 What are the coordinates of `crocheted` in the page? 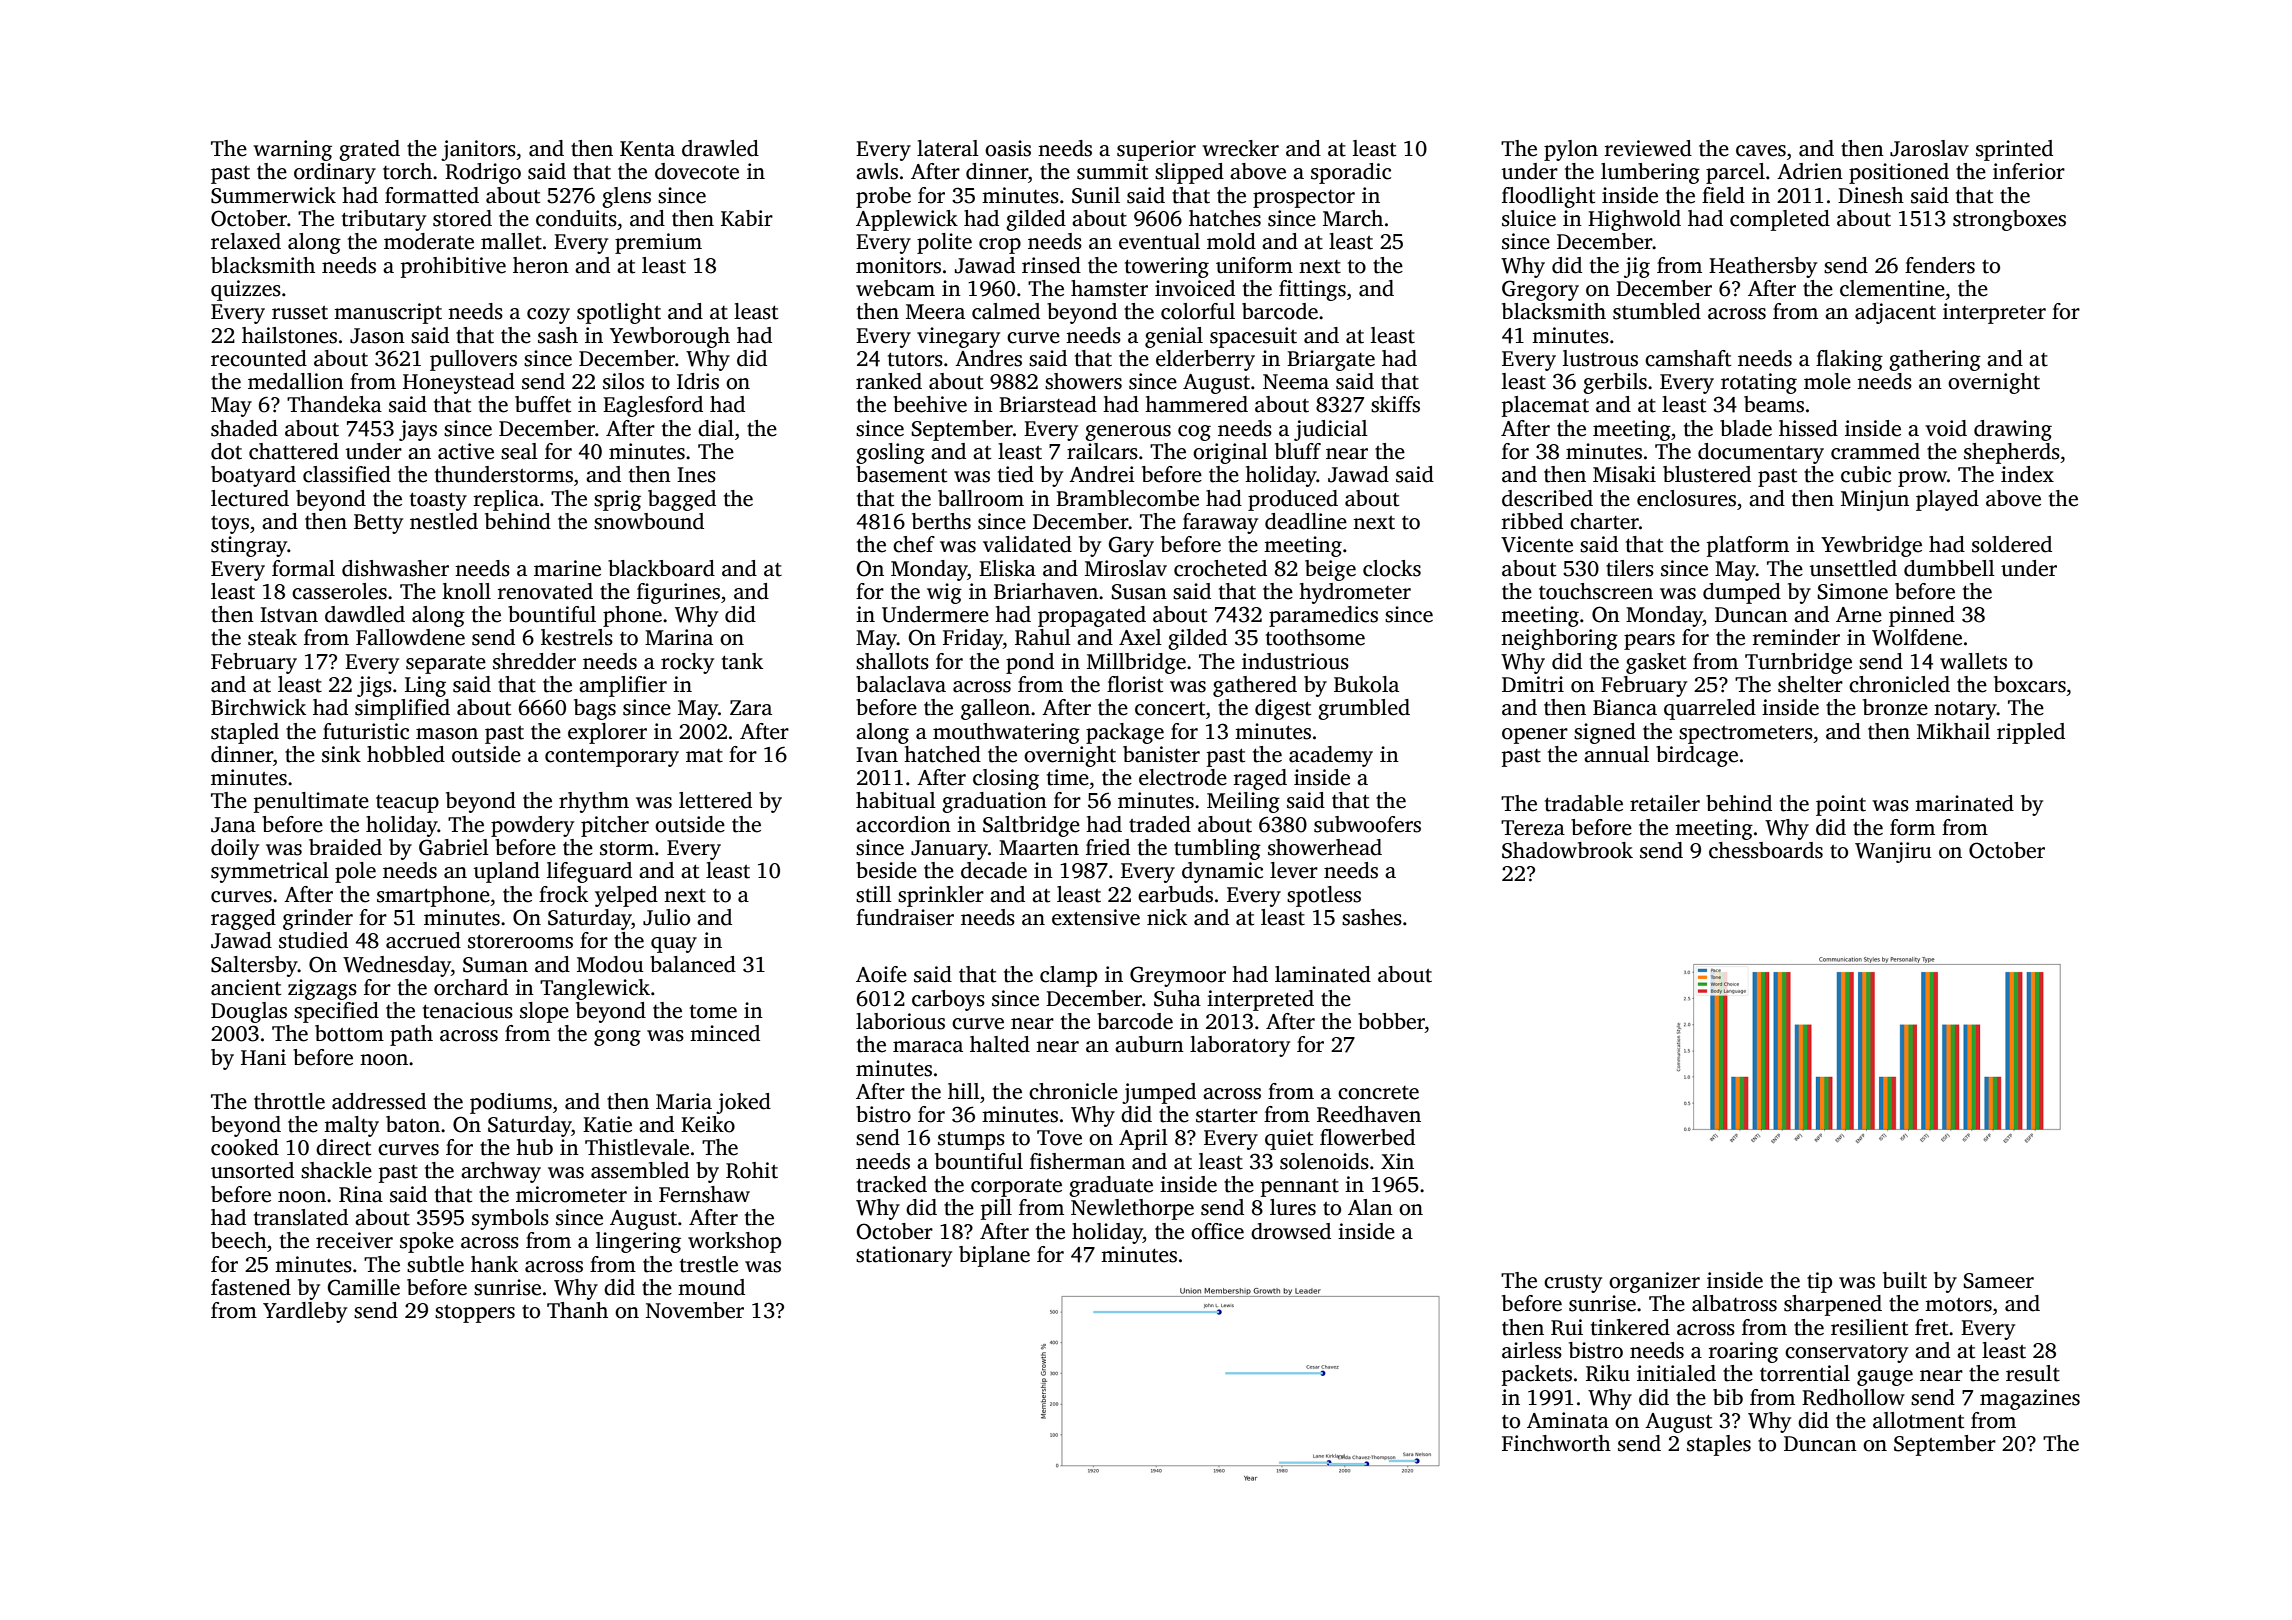 It's located at (1220, 568).
